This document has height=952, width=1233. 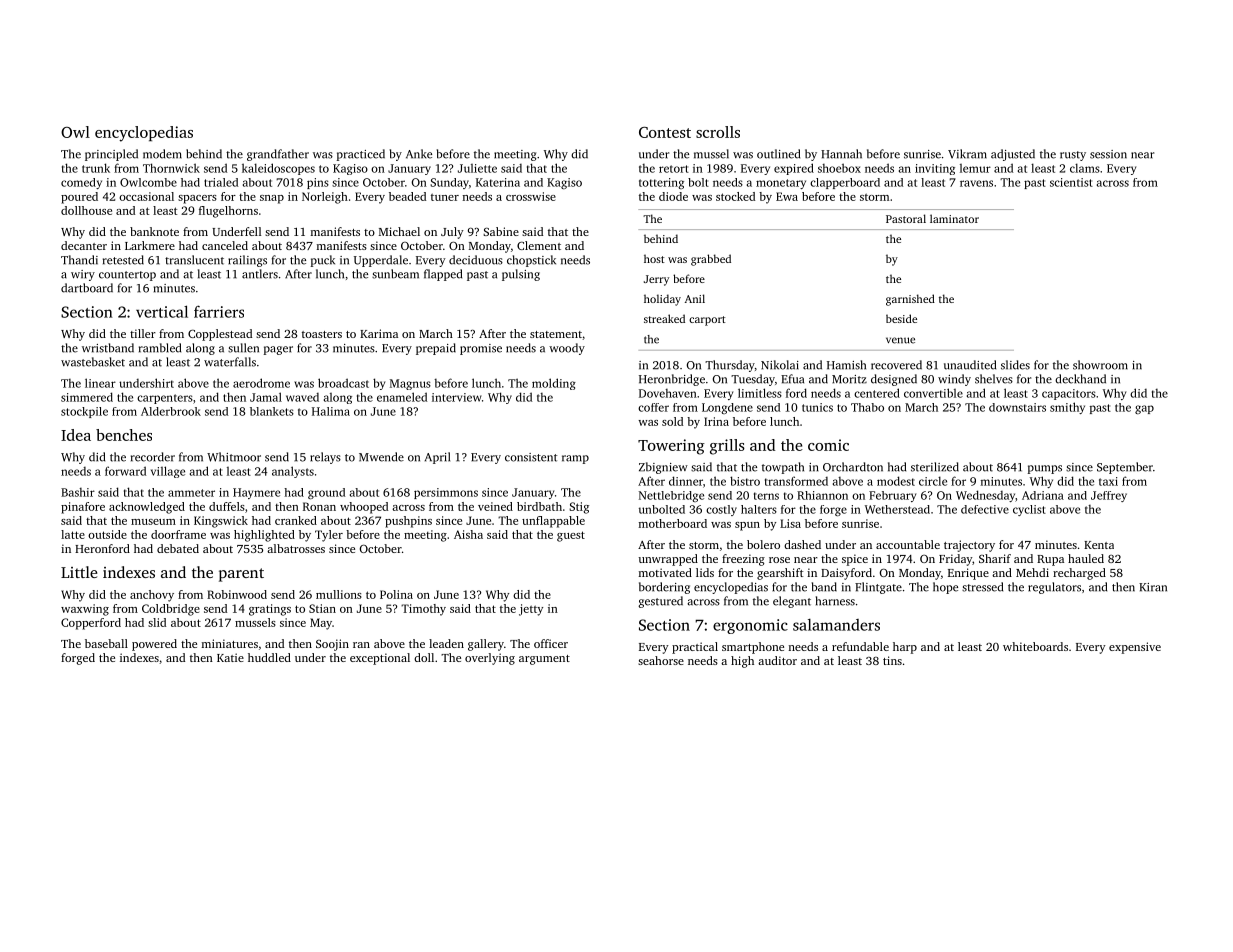 What do you see at coordinates (261, 383) in the document?
I see `aerodrome` at bounding box center [261, 383].
